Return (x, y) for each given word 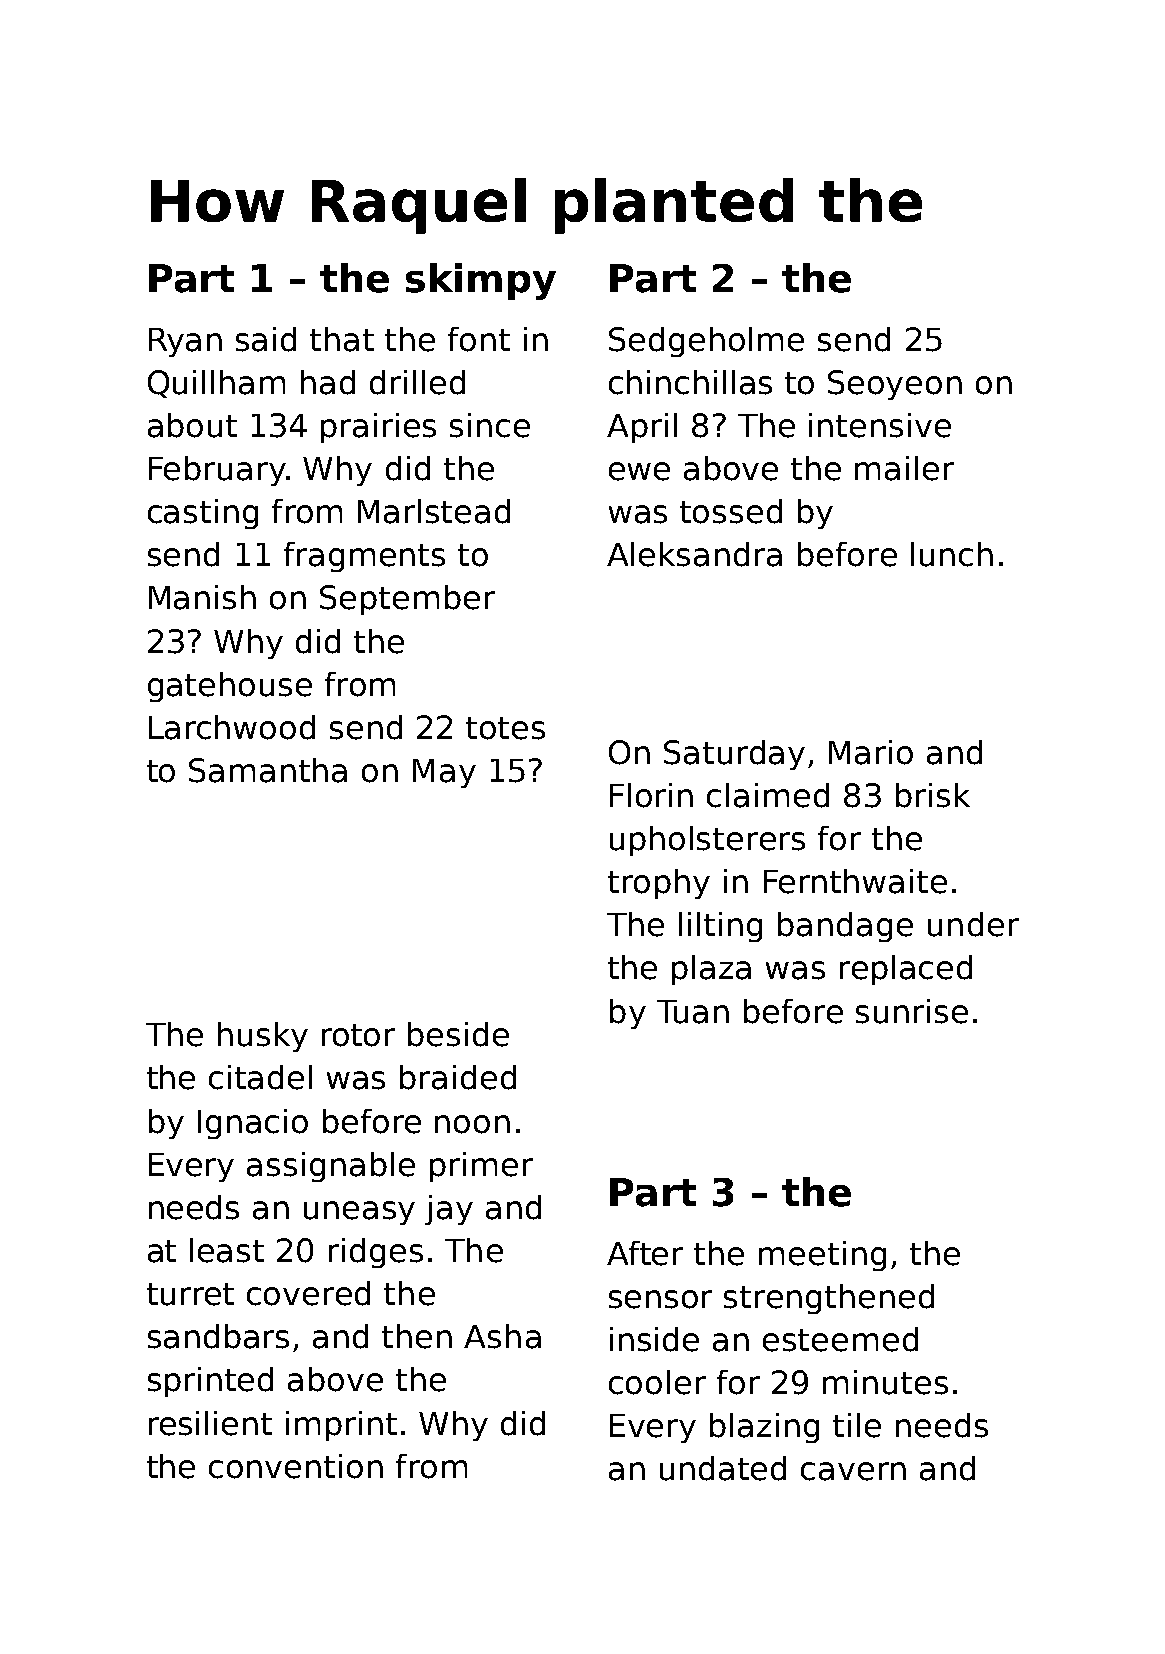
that (342, 339)
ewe (639, 471)
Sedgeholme (706, 342)
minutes (885, 1382)
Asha (502, 1336)
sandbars (218, 1336)
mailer (904, 468)
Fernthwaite (855, 881)
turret (190, 1294)
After (645, 1253)
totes (505, 728)
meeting (822, 1256)
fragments (364, 557)
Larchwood (232, 727)
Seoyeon (895, 385)
